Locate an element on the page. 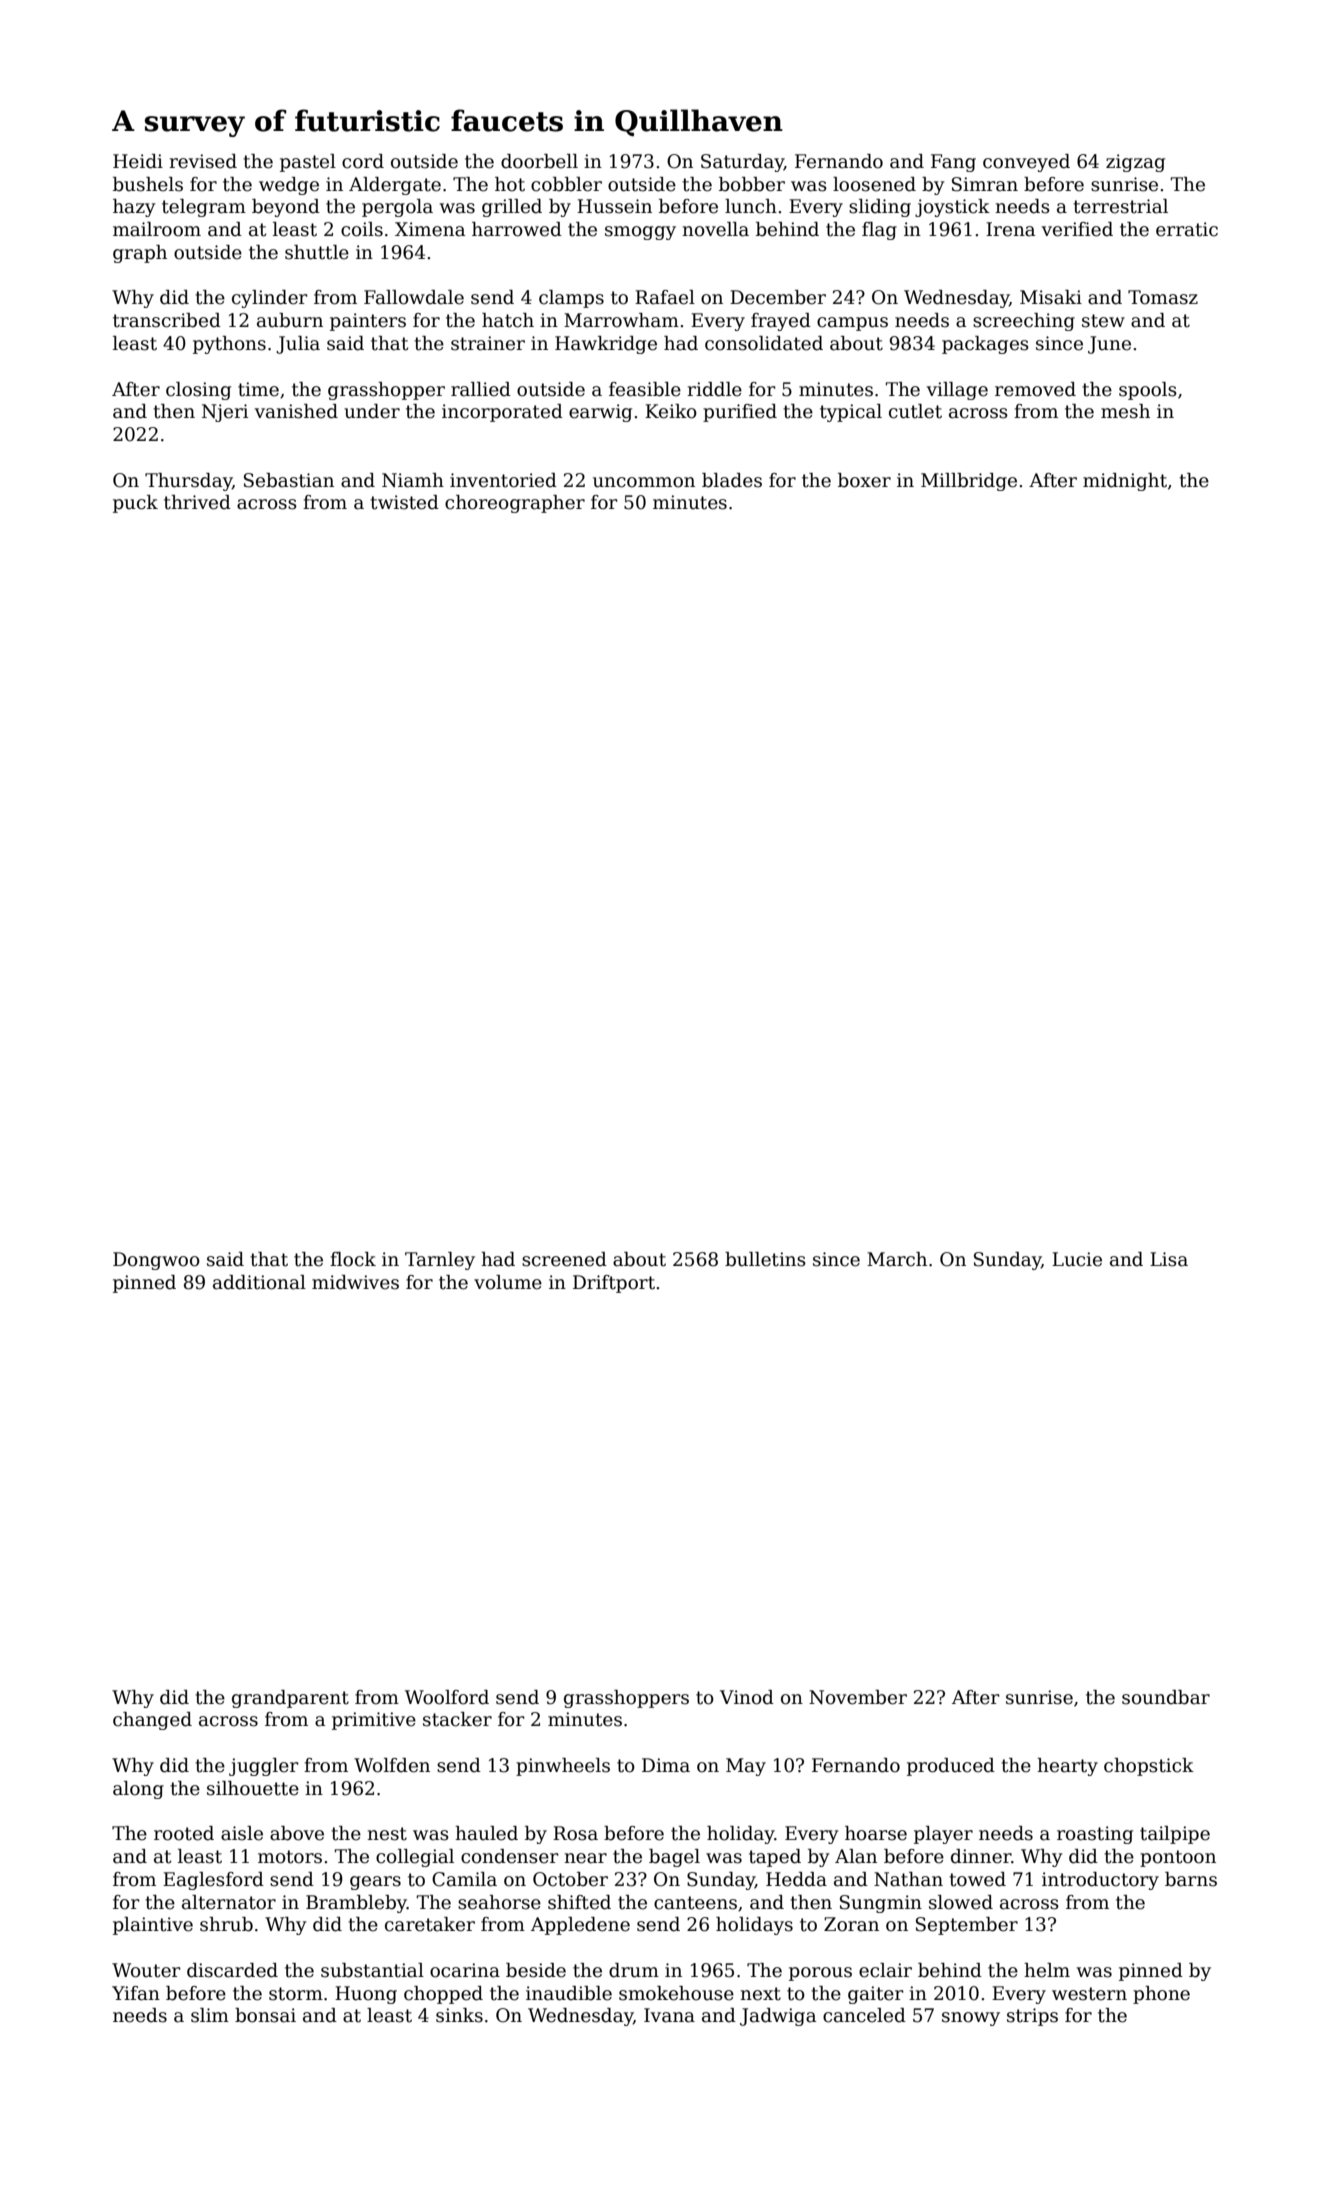 This page has height=2195, width=1333. uncommon is located at coordinates (644, 482).
